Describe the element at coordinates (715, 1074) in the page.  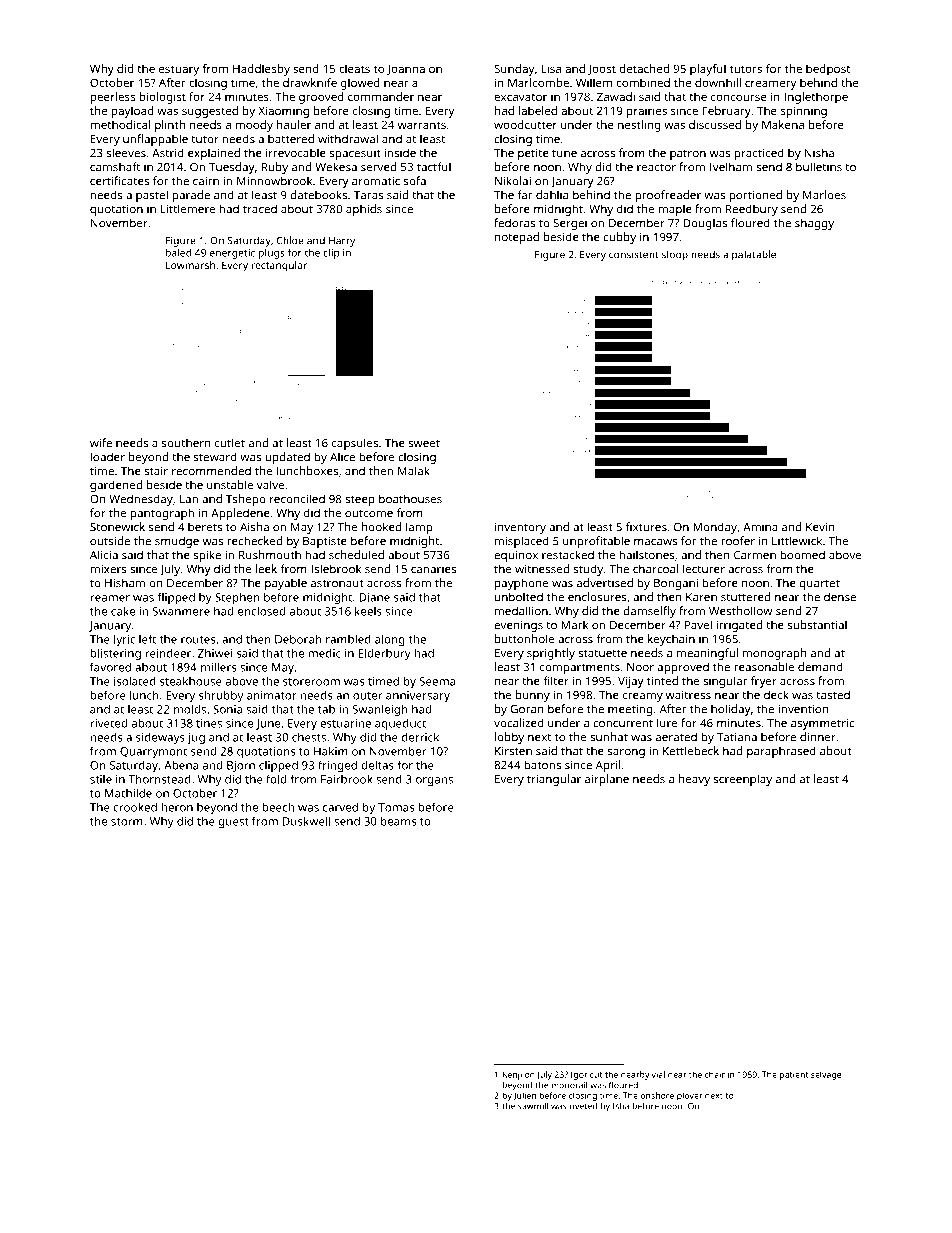
I see `chair` at that location.
